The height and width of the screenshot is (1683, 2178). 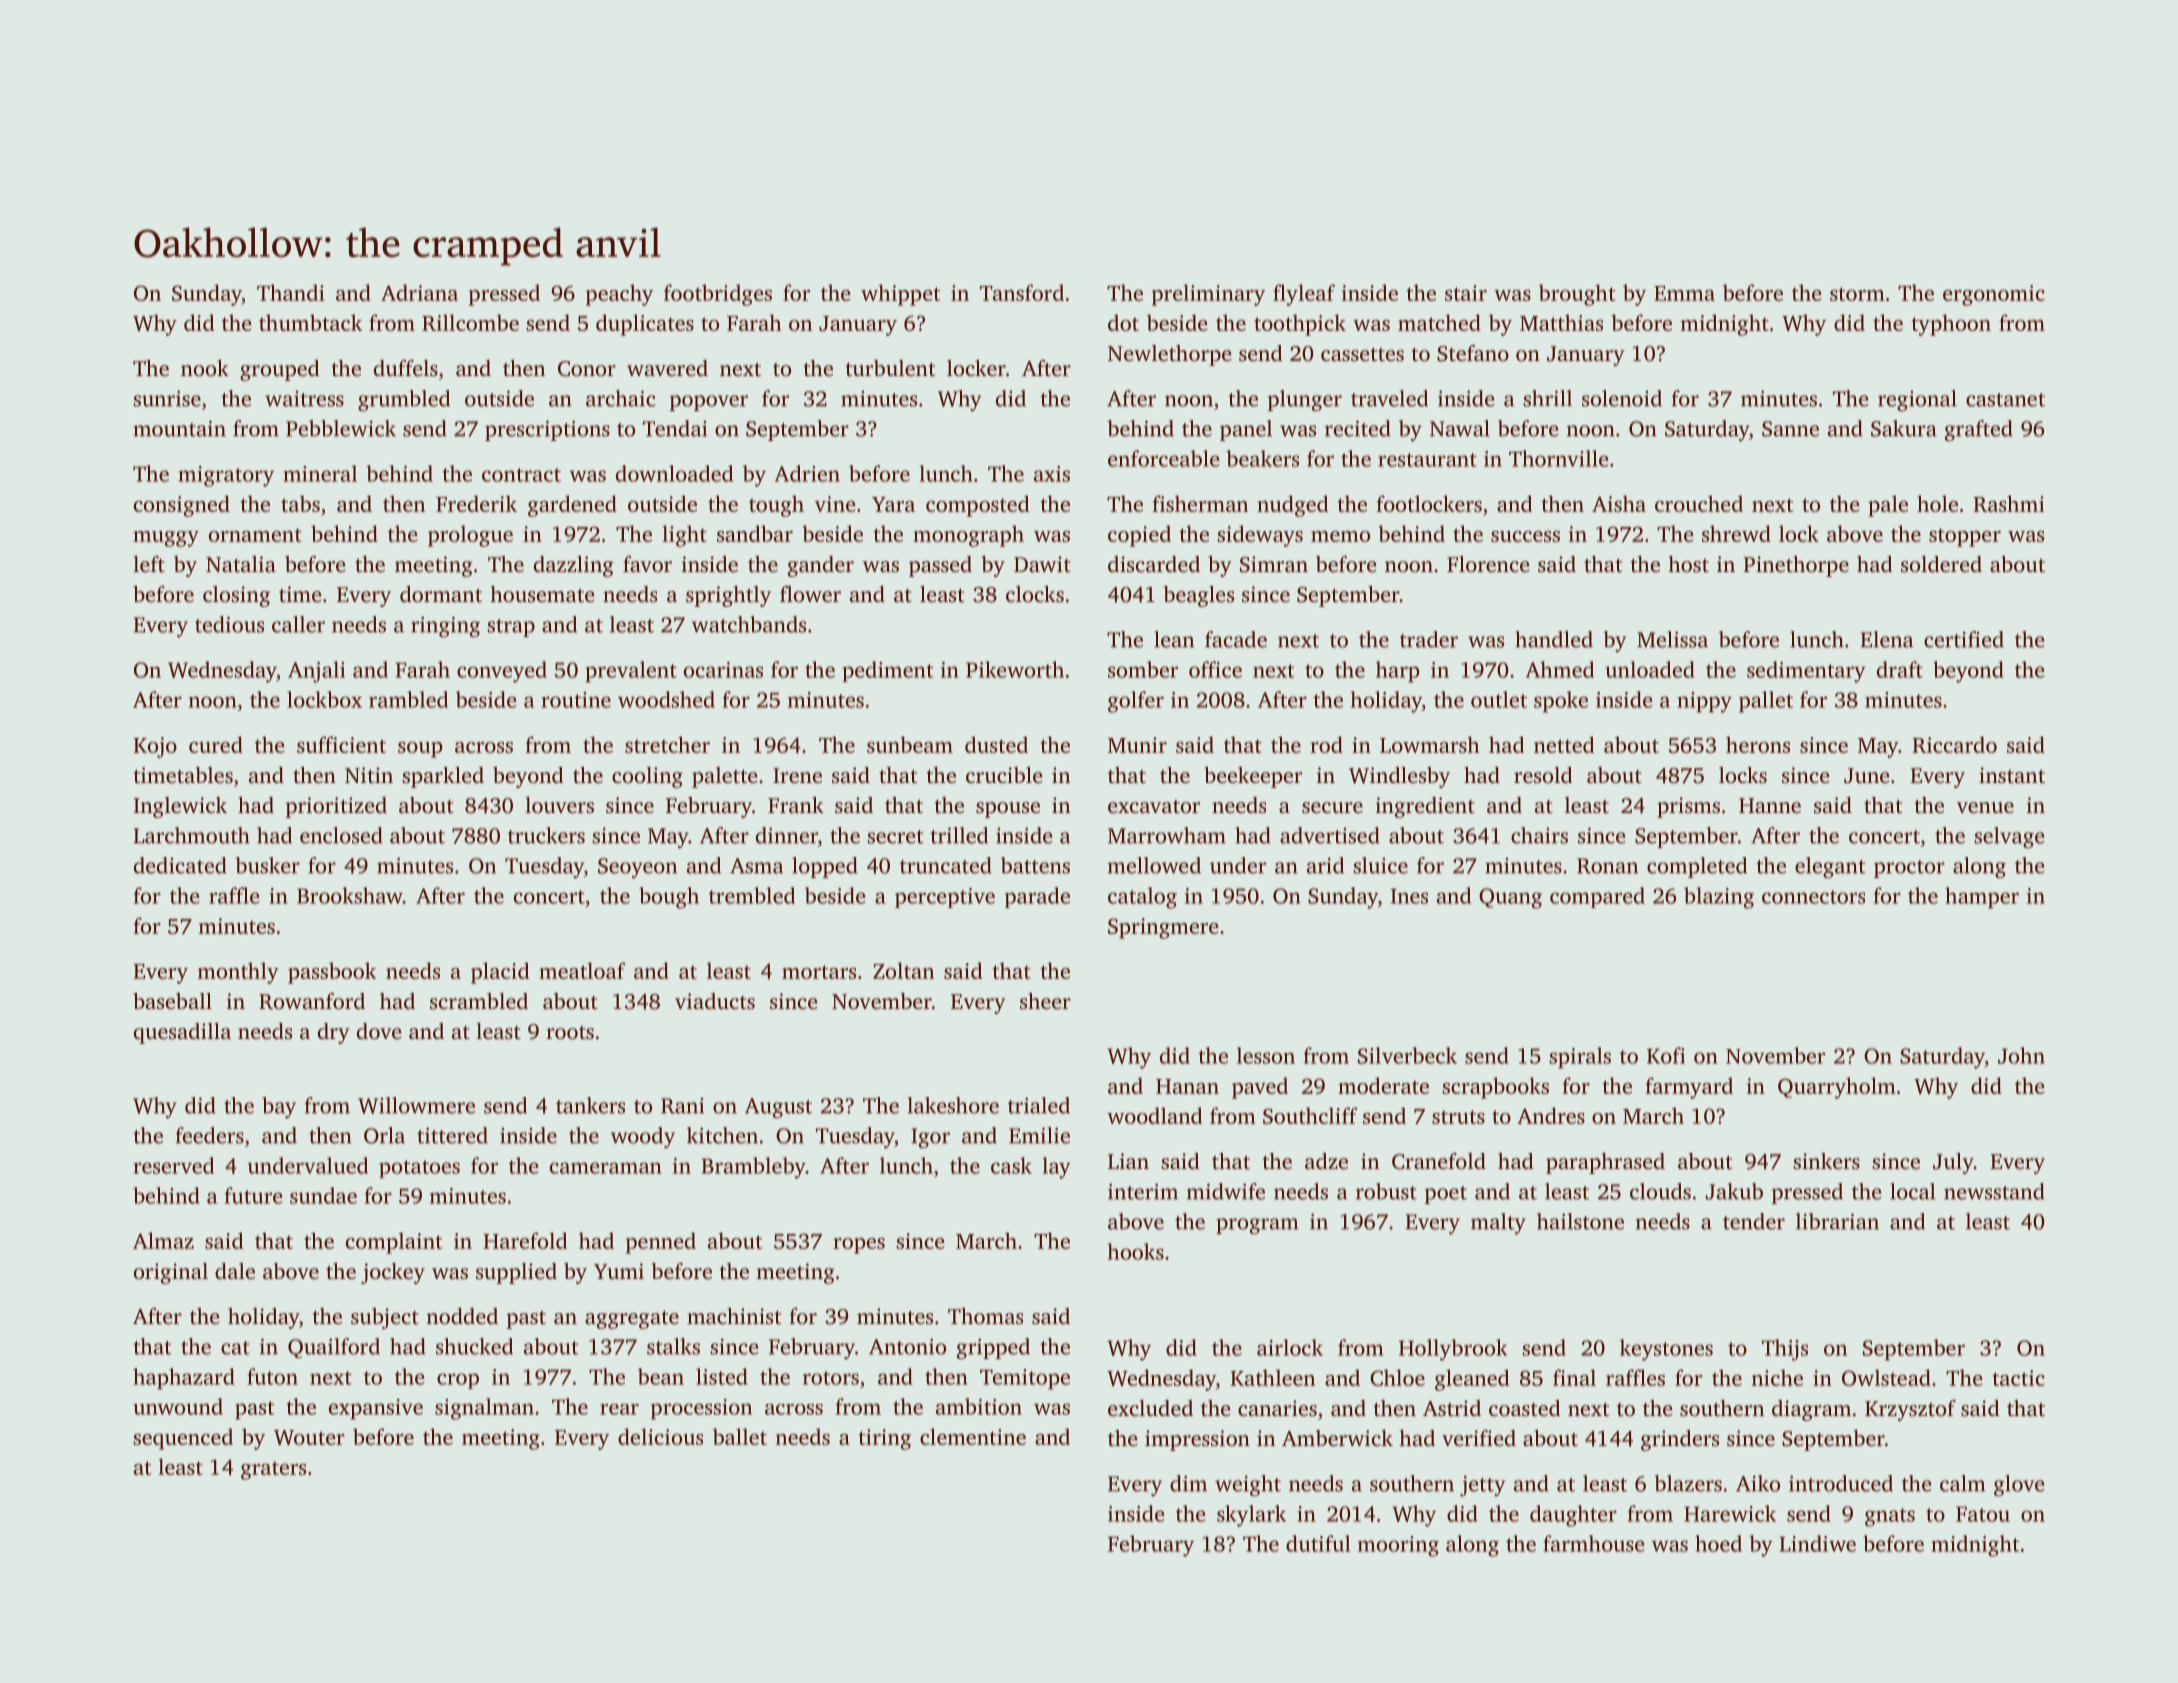 What do you see at coordinates (1770, 805) in the screenshot?
I see `Hanne` at bounding box center [1770, 805].
